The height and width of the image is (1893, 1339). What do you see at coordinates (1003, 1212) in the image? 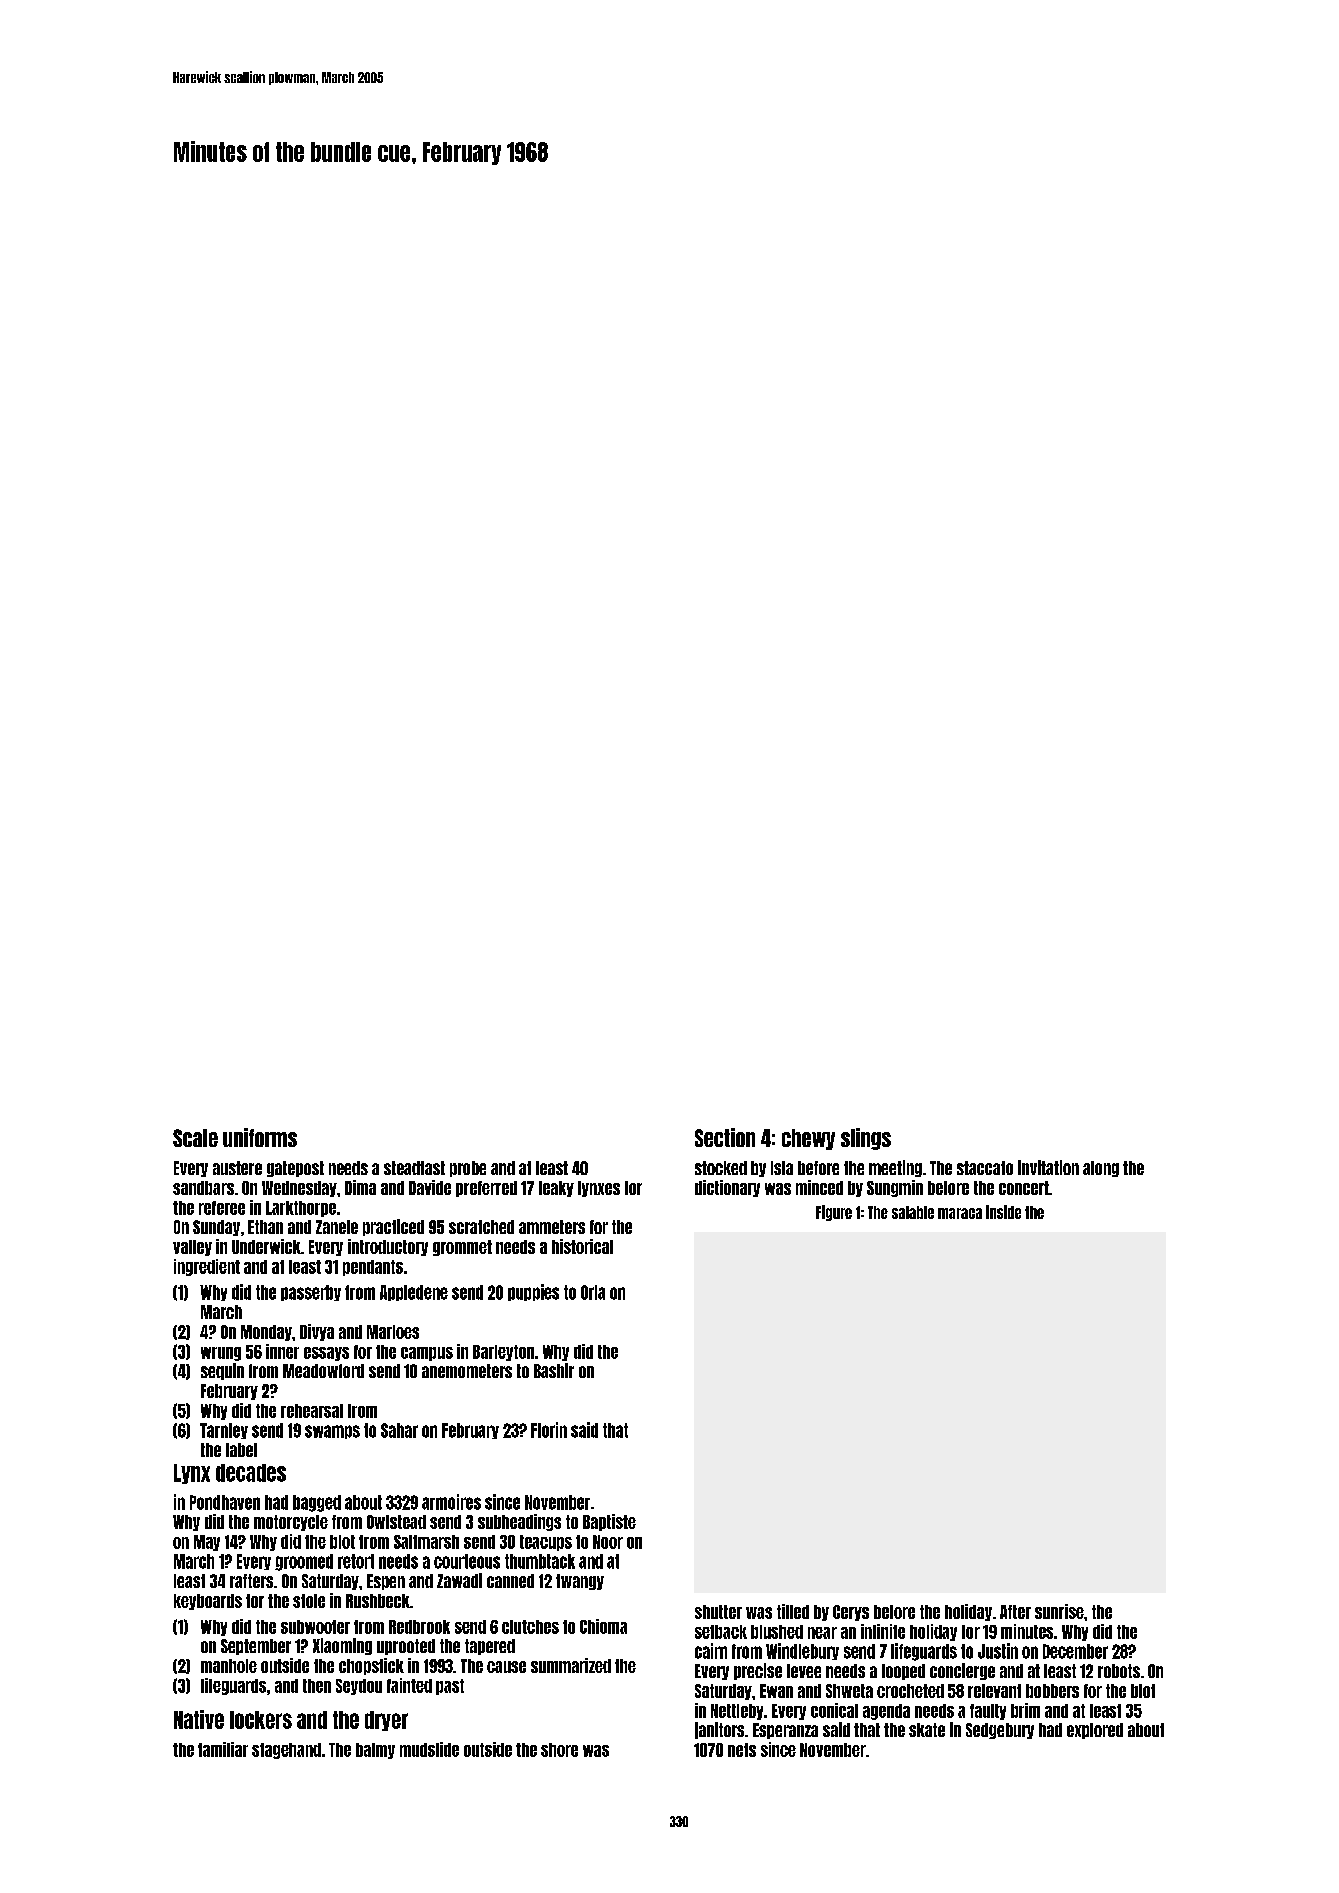
I see `inside` at bounding box center [1003, 1212].
